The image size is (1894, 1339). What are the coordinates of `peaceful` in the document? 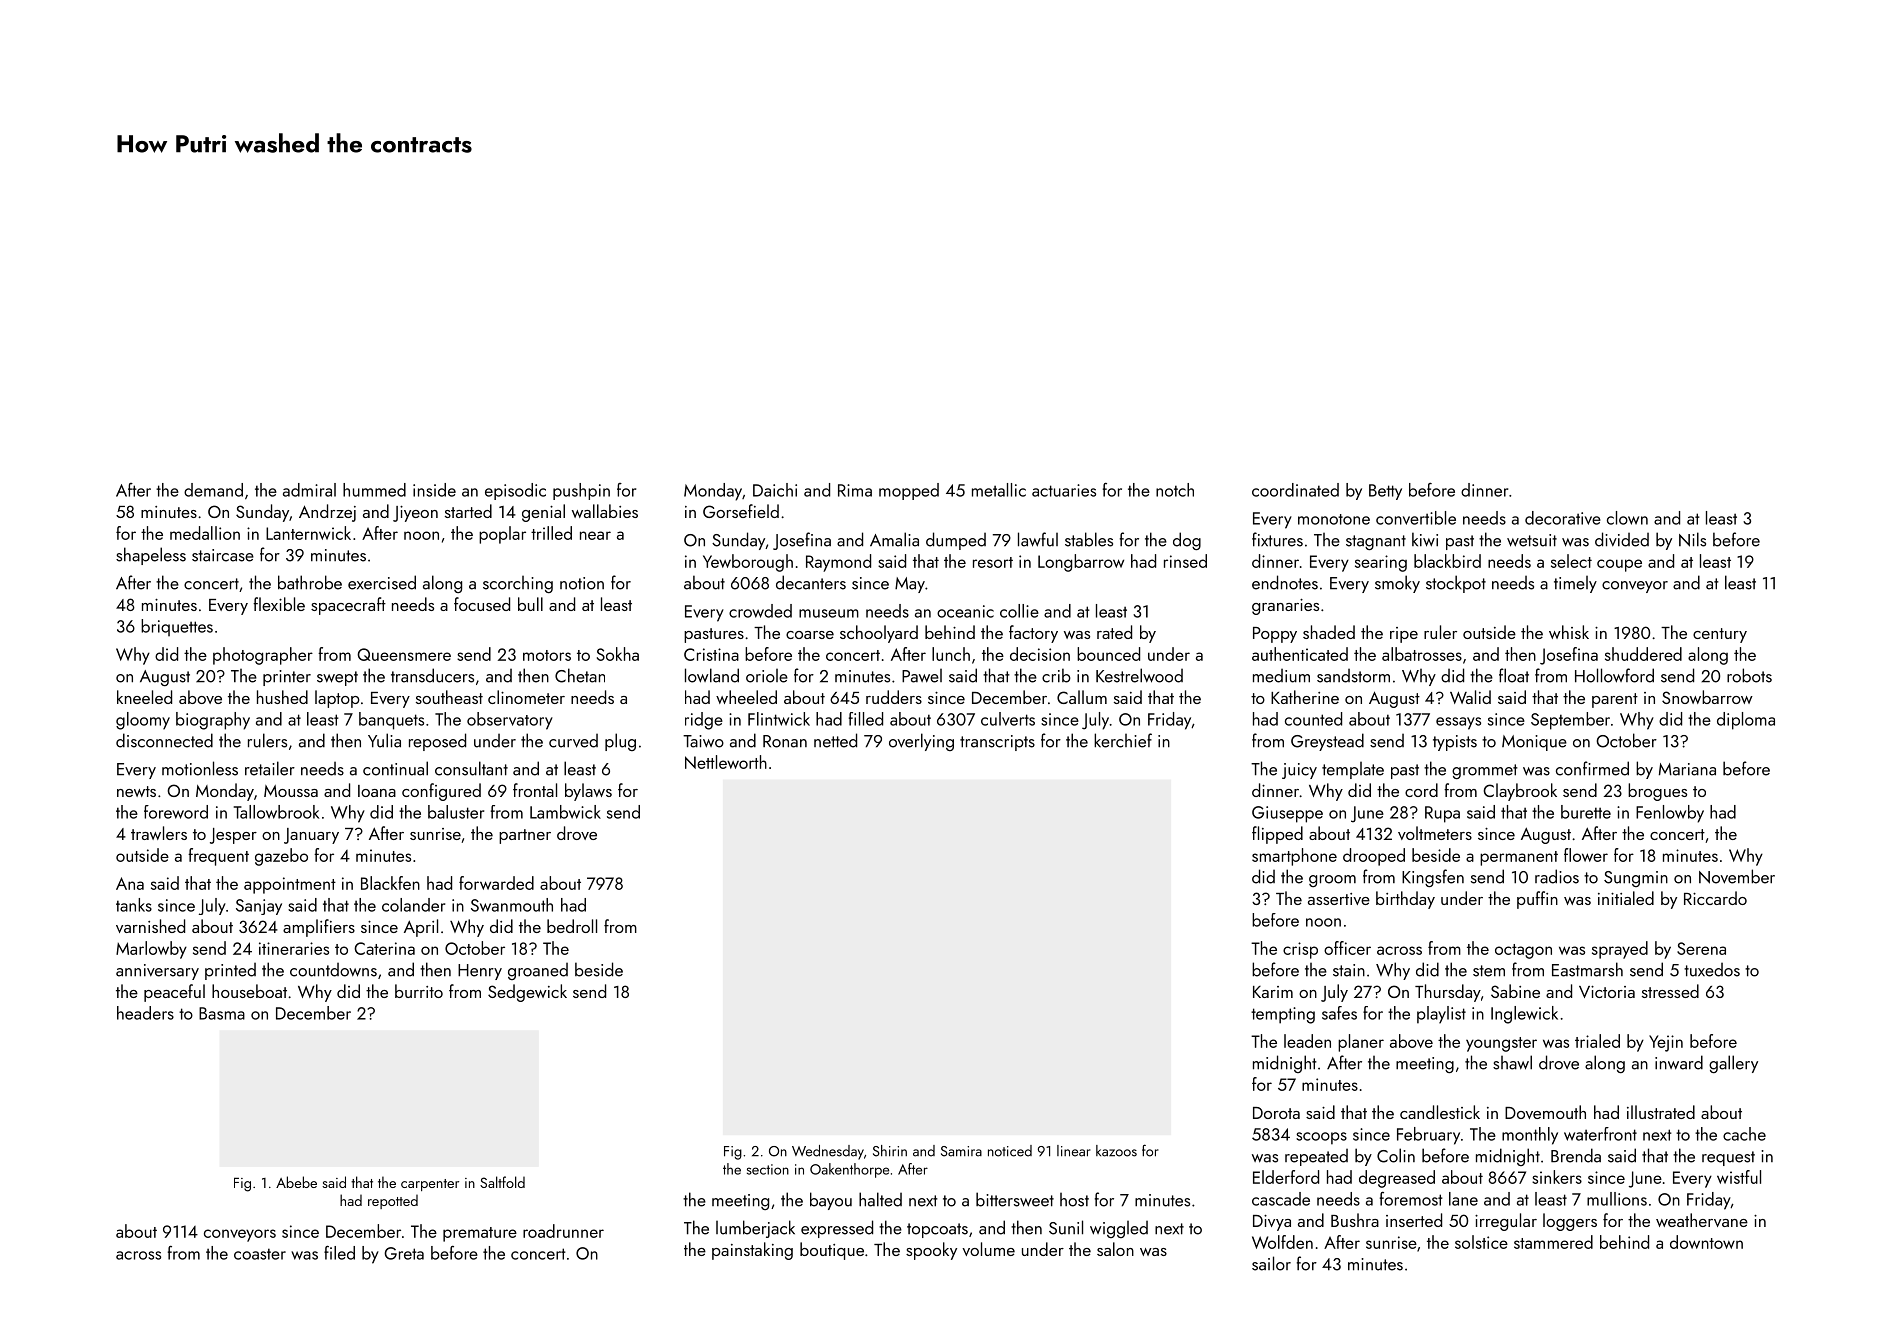 It's located at (174, 993).
